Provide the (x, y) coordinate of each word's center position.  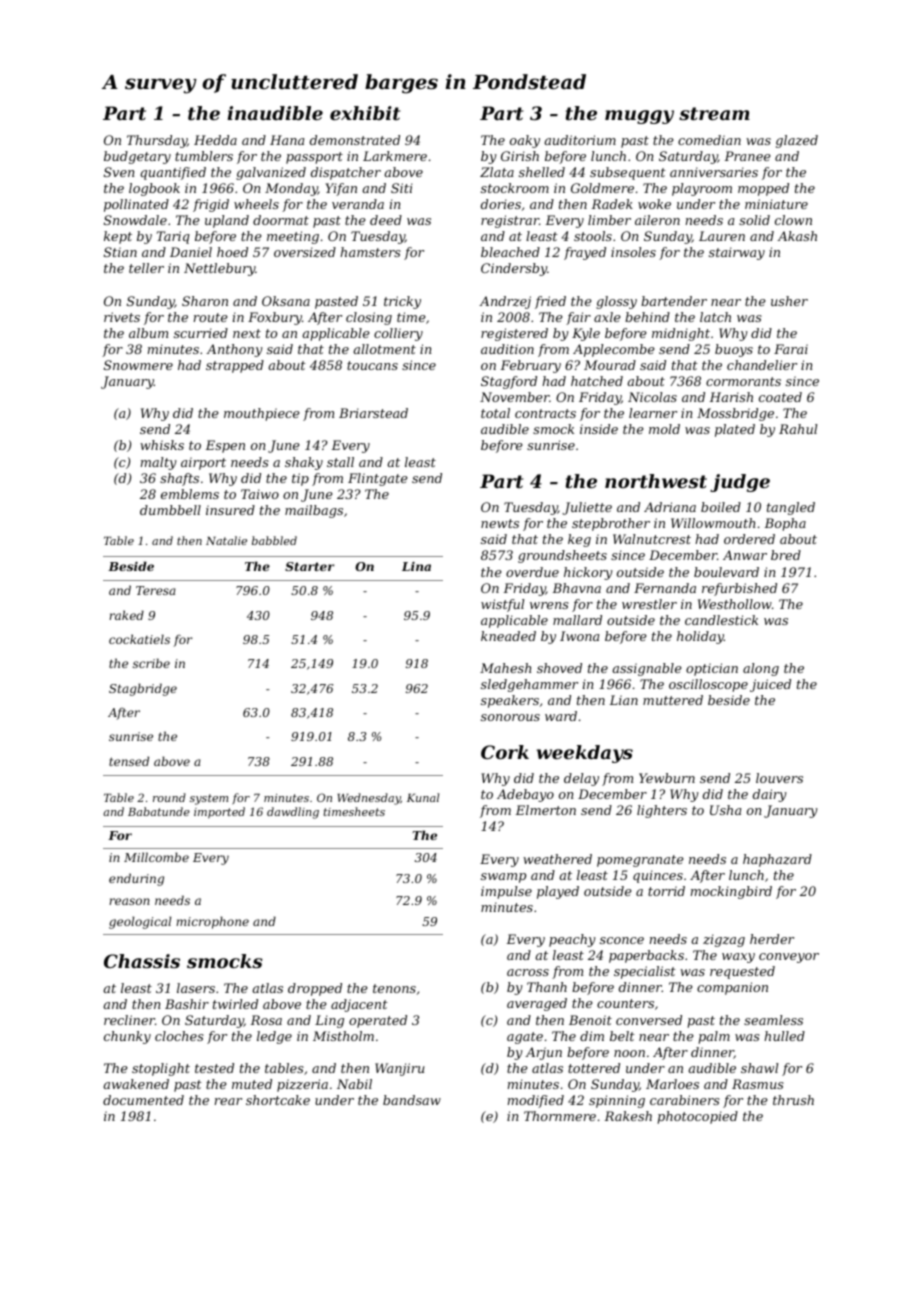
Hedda (215, 140)
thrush (793, 1100)
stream (714, 113)
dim (592, 1036)
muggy (639, 117)
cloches (179, 1036)
